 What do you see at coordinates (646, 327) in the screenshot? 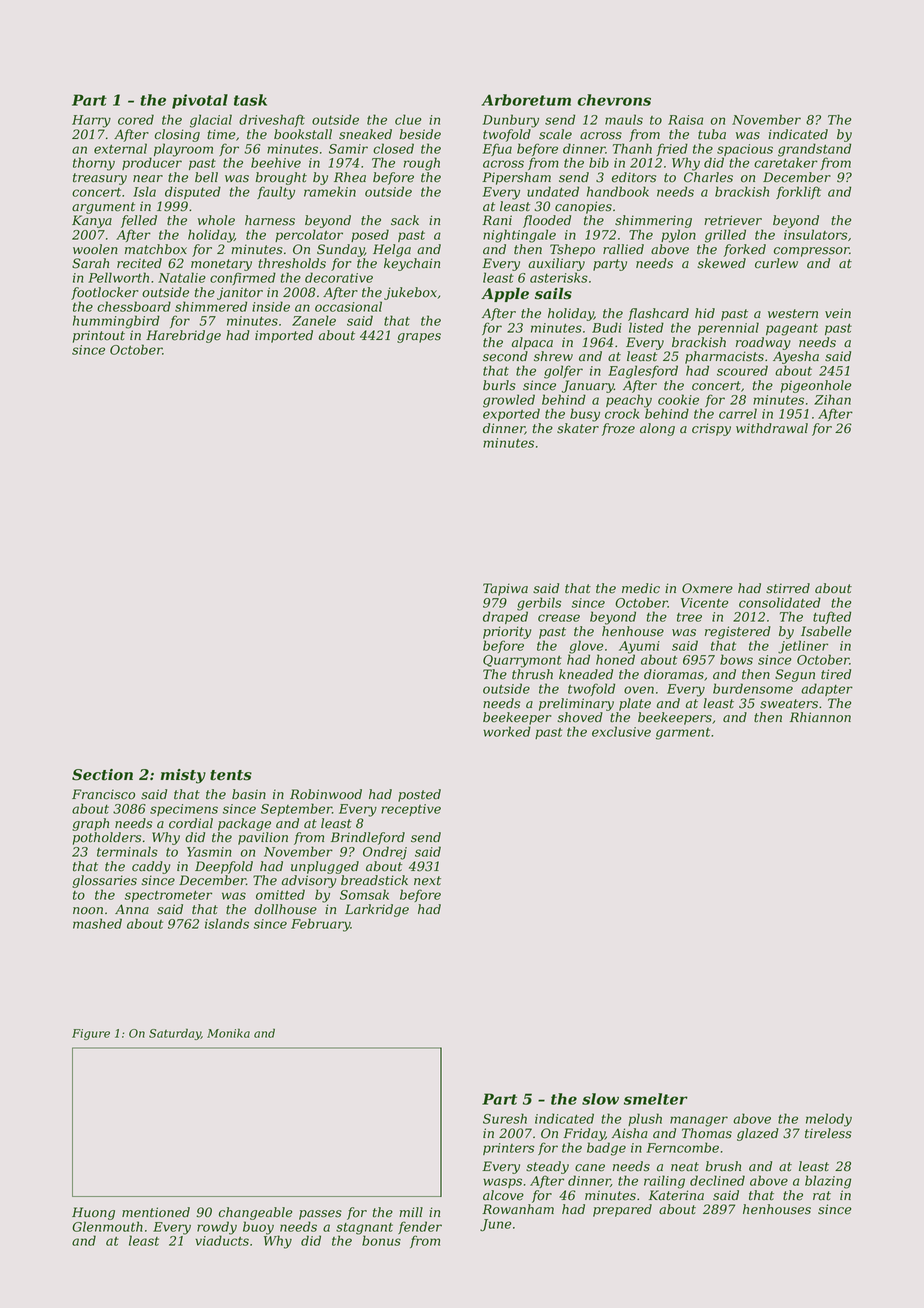
I see `listed` at bounding box center [646, 327].
